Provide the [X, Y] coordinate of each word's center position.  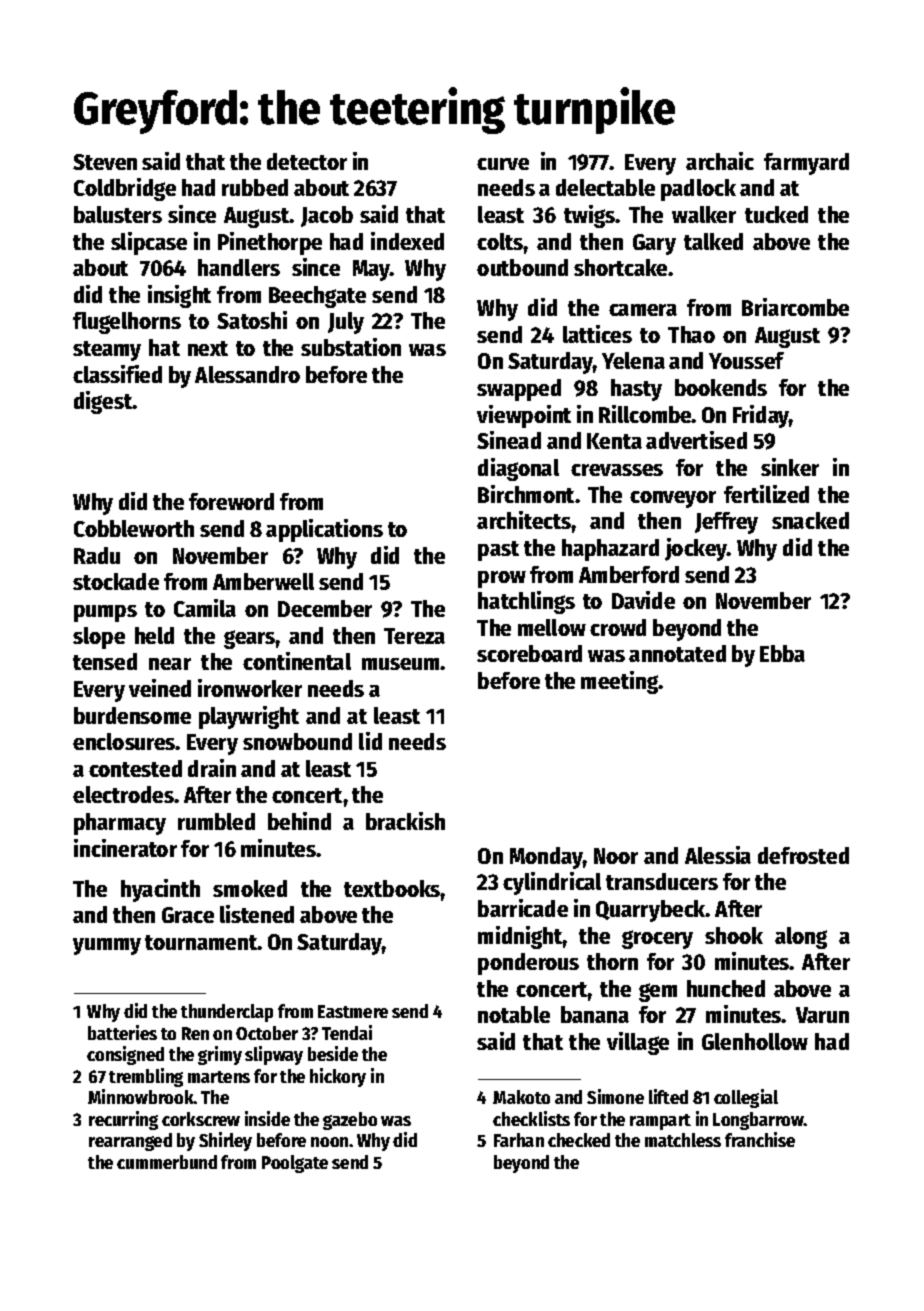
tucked [776, 214]
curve [503, 164]
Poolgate [295, 1164]
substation [351, 347]
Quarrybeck [651, 911]
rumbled [216, 821]
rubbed [255, 187]
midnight [520, 937]
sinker [790, 467]
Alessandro [247, 374]
